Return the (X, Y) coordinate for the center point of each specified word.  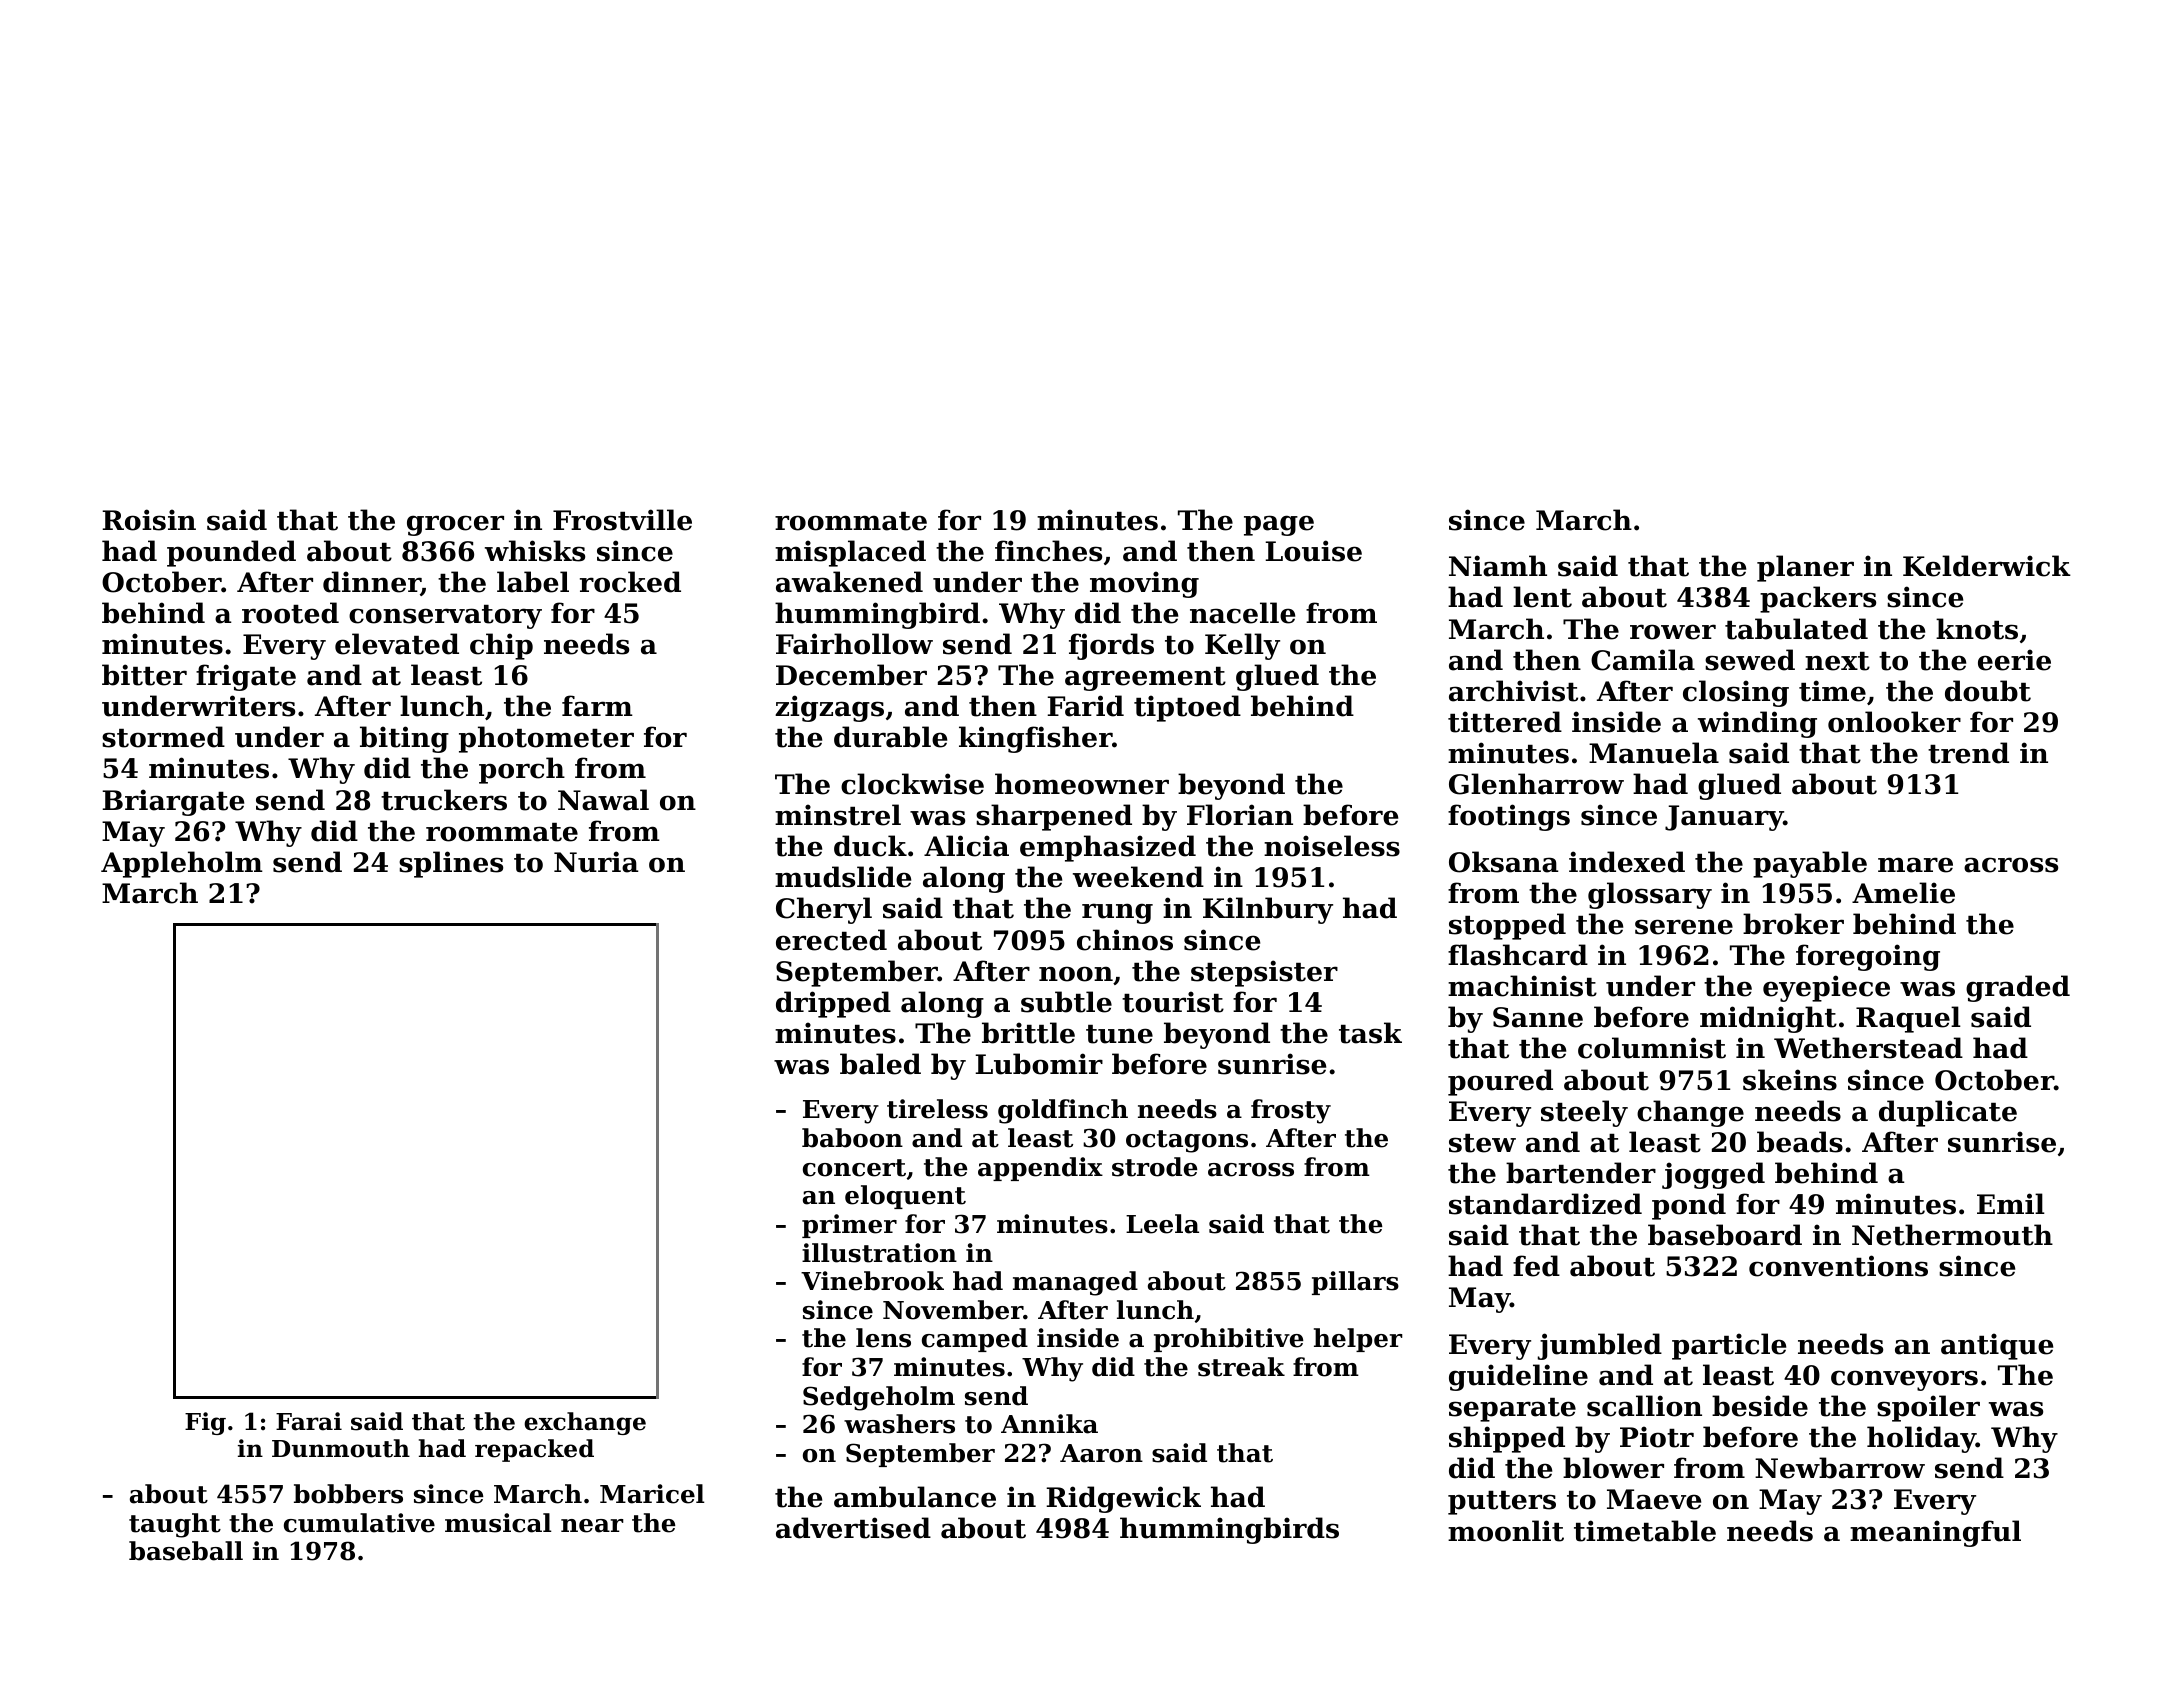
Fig (205, 1423)
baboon (852, 1138)
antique (1997, 1346)
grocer (455, 525)
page (1279, 525)
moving (1144, 584)
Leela (1162, 1224)
